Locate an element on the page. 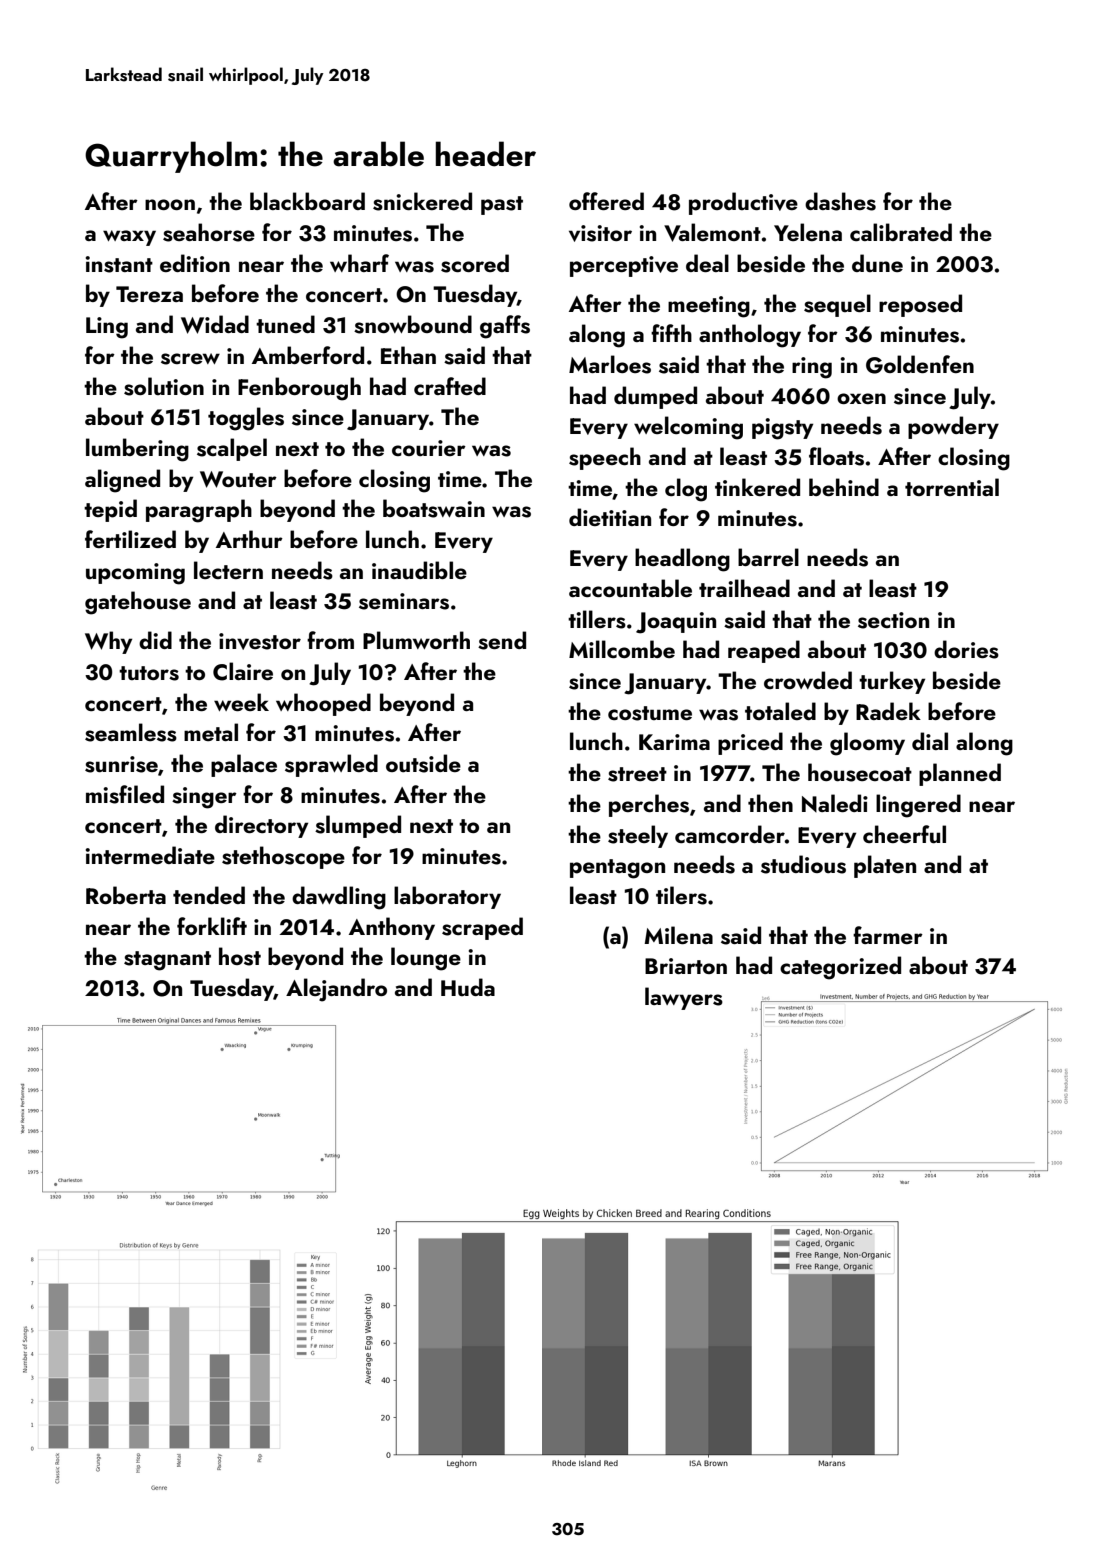 This document has height=1560, width=1103. fifth is located at coordinates (671, 333).
